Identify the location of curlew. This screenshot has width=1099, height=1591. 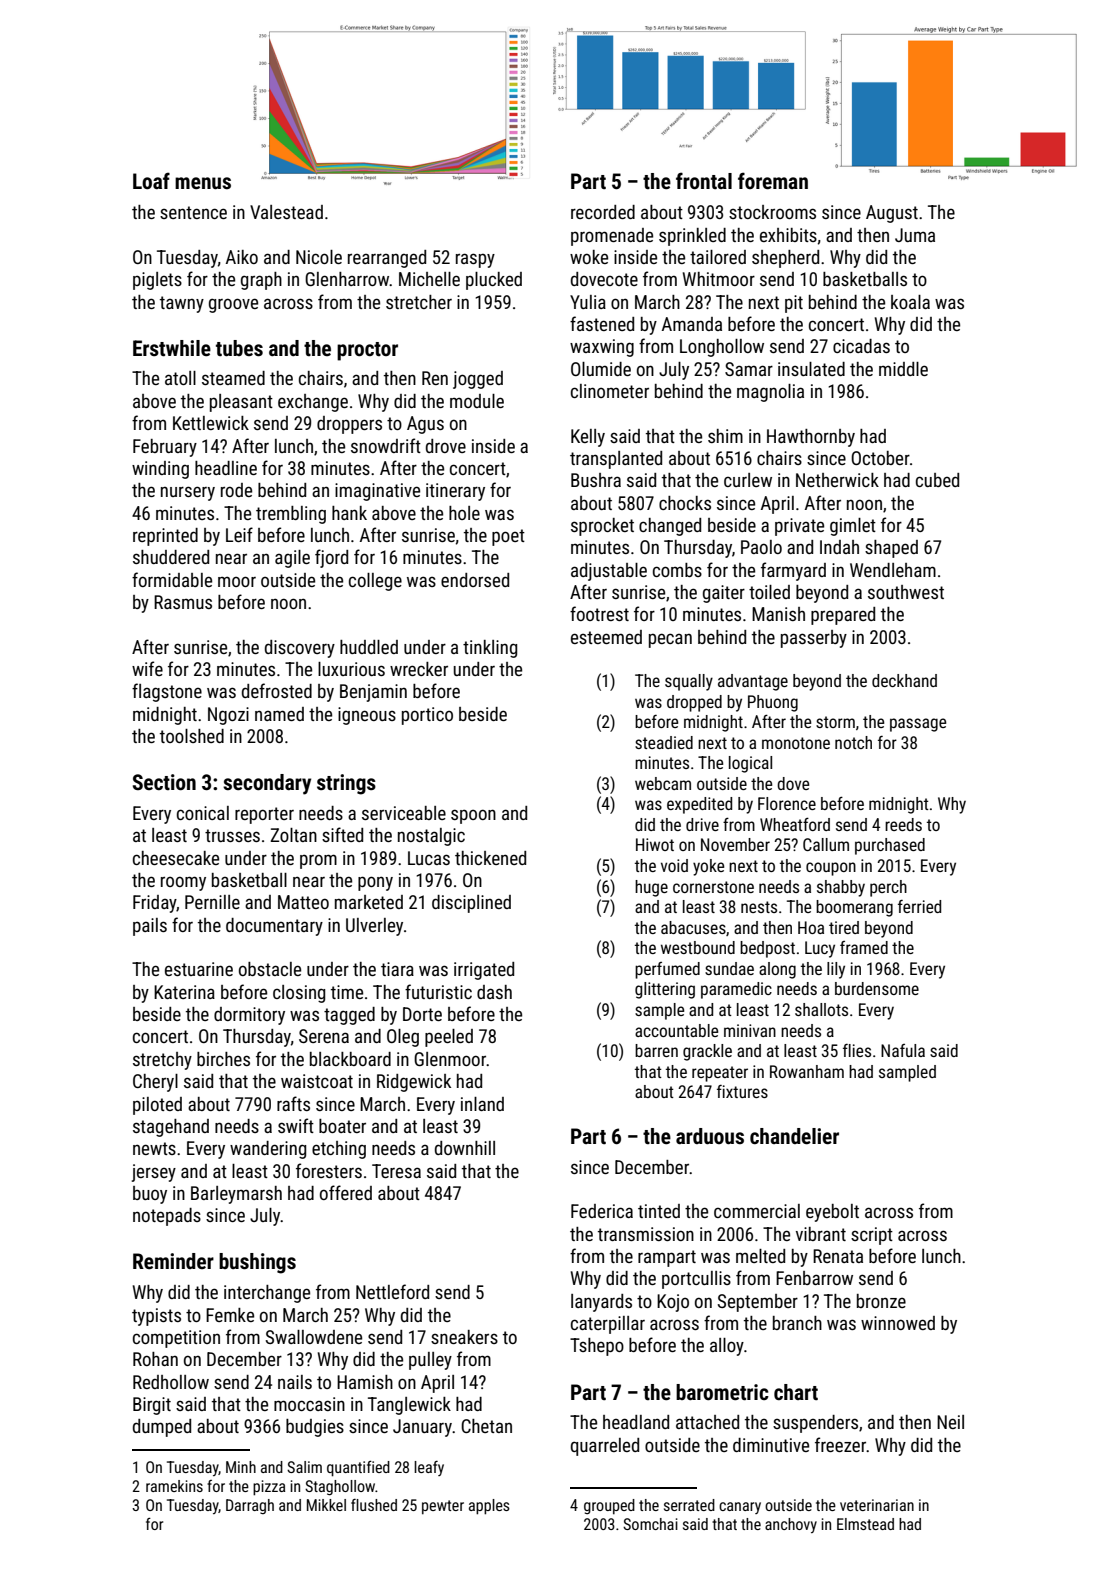
(748, 480).
